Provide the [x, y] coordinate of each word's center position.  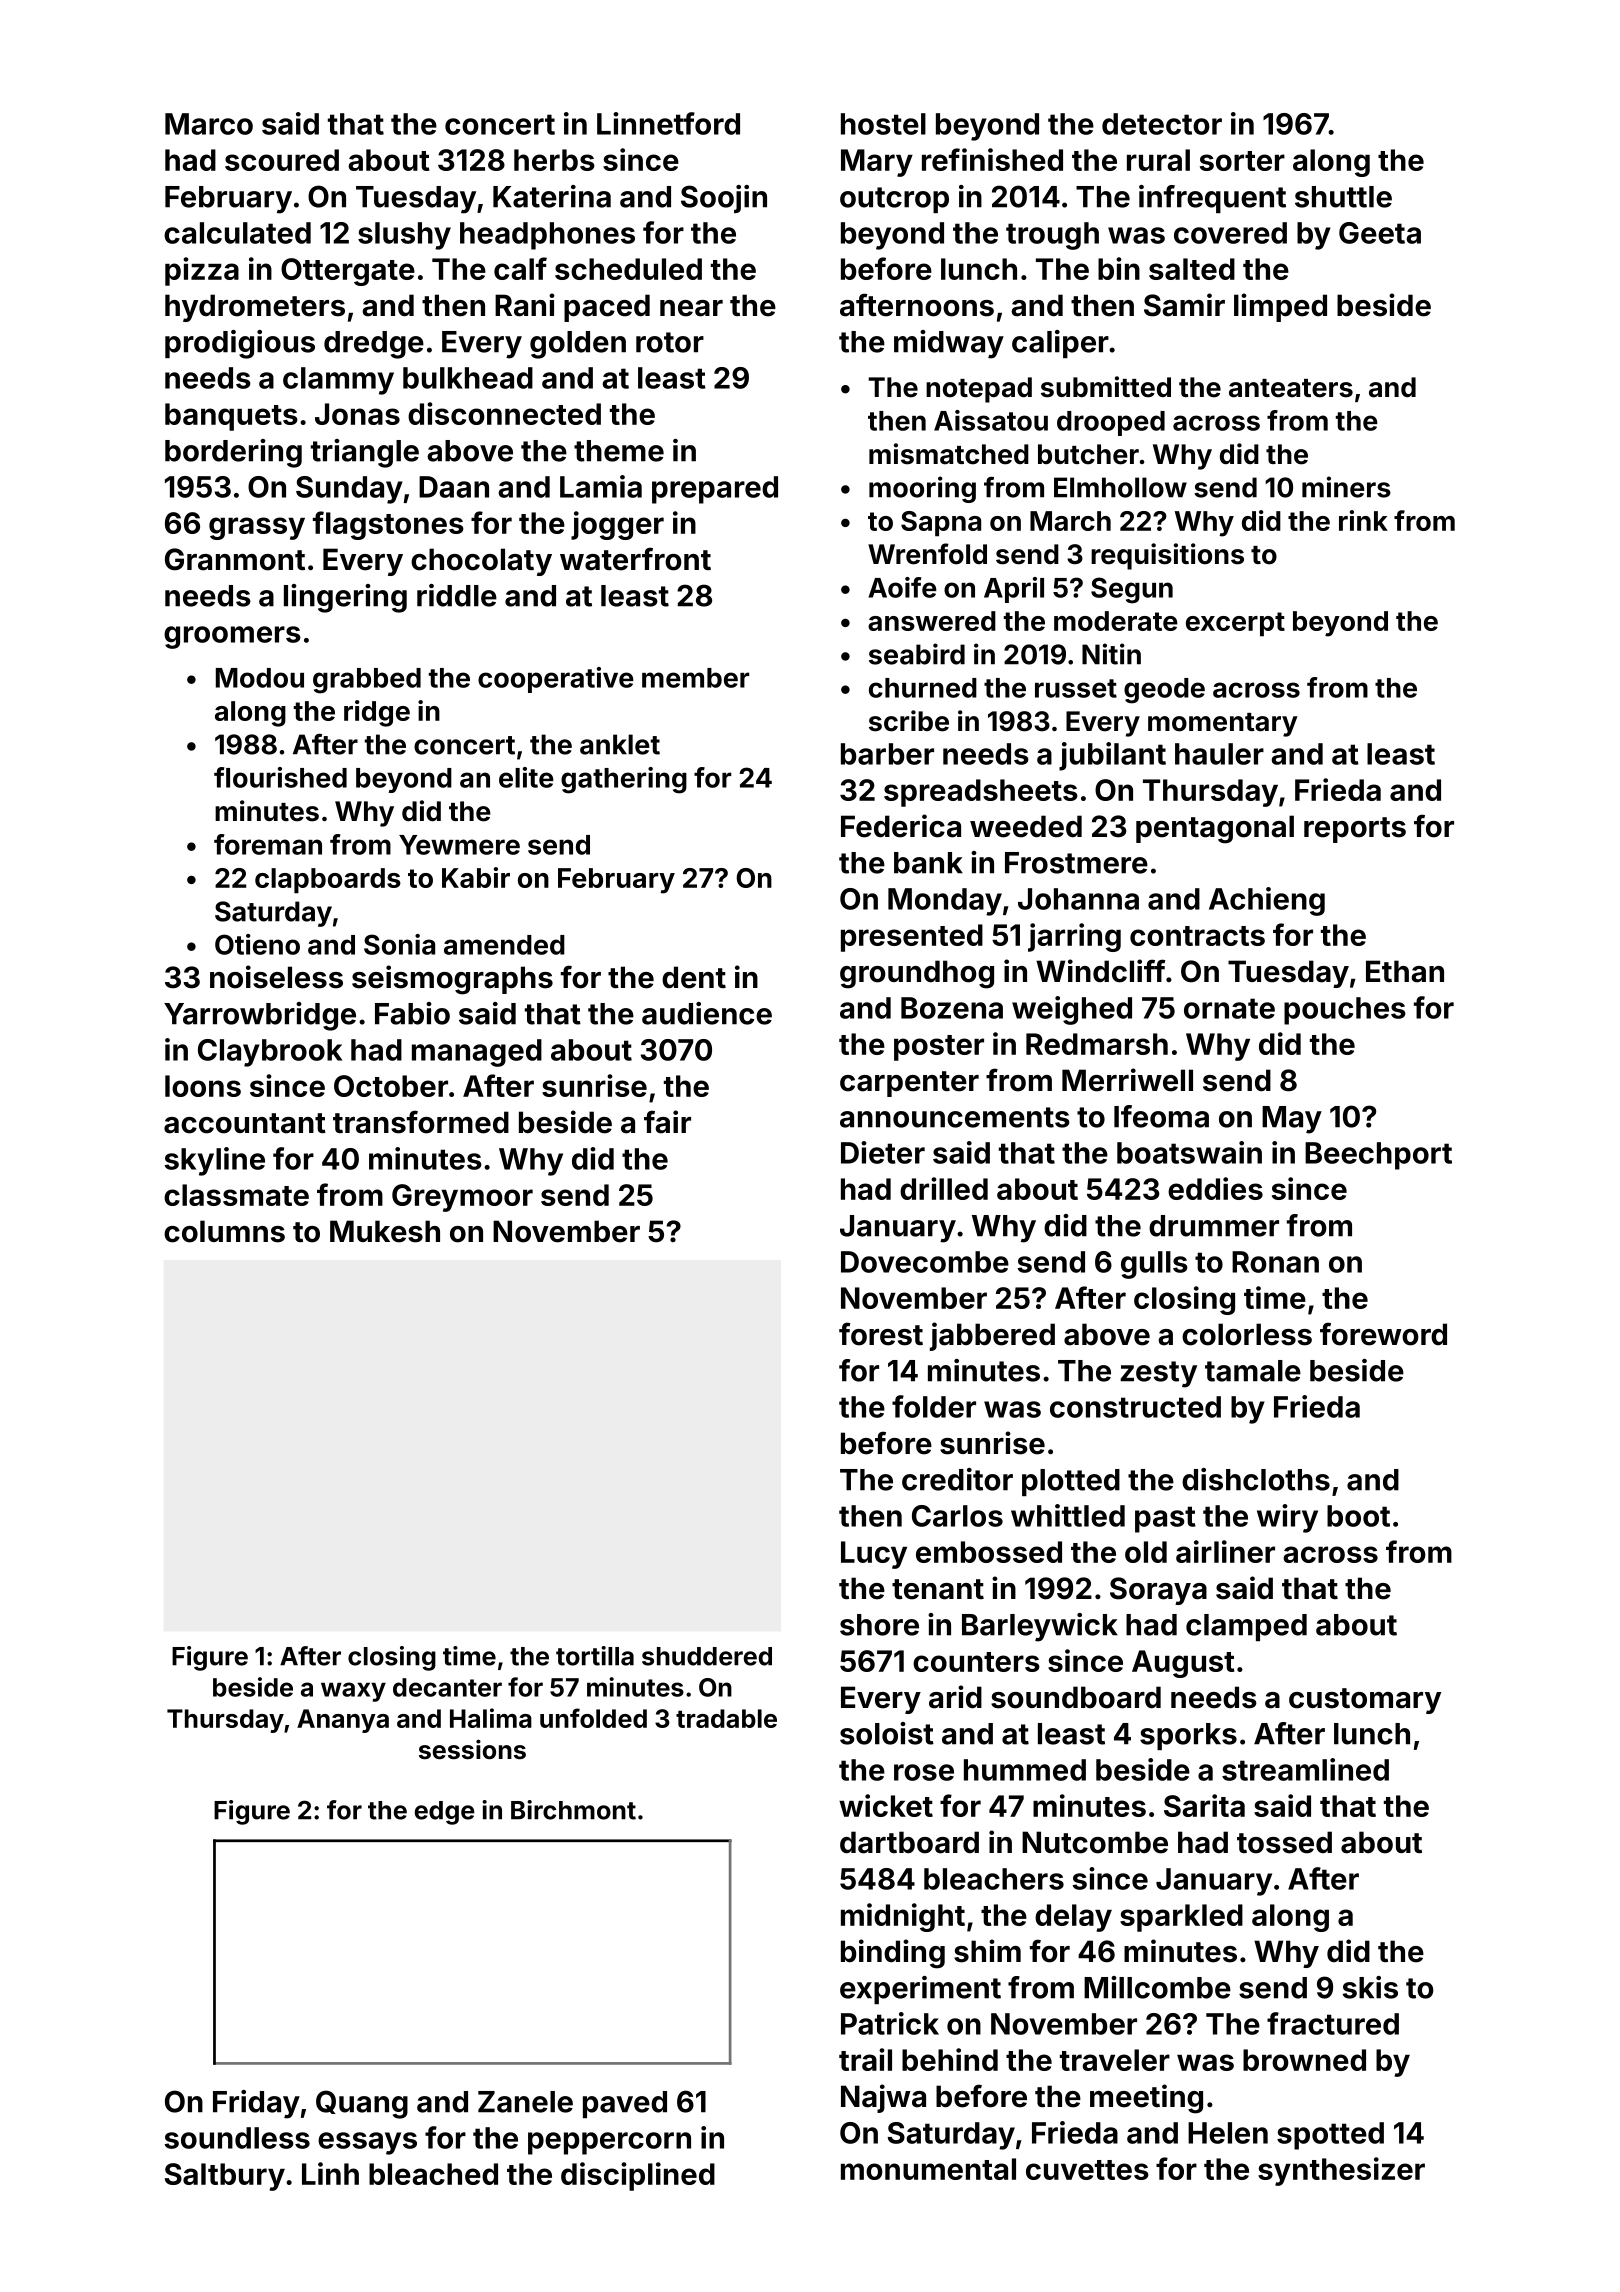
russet [1076, 688]
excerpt [1235, 624]
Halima [491, 1718]
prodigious [240, 344]
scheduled [628, 269]
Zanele [525, 2102]
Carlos [957, 1516]
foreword [1383, 1334]
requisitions [1167, 556]
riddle [457, 595]
